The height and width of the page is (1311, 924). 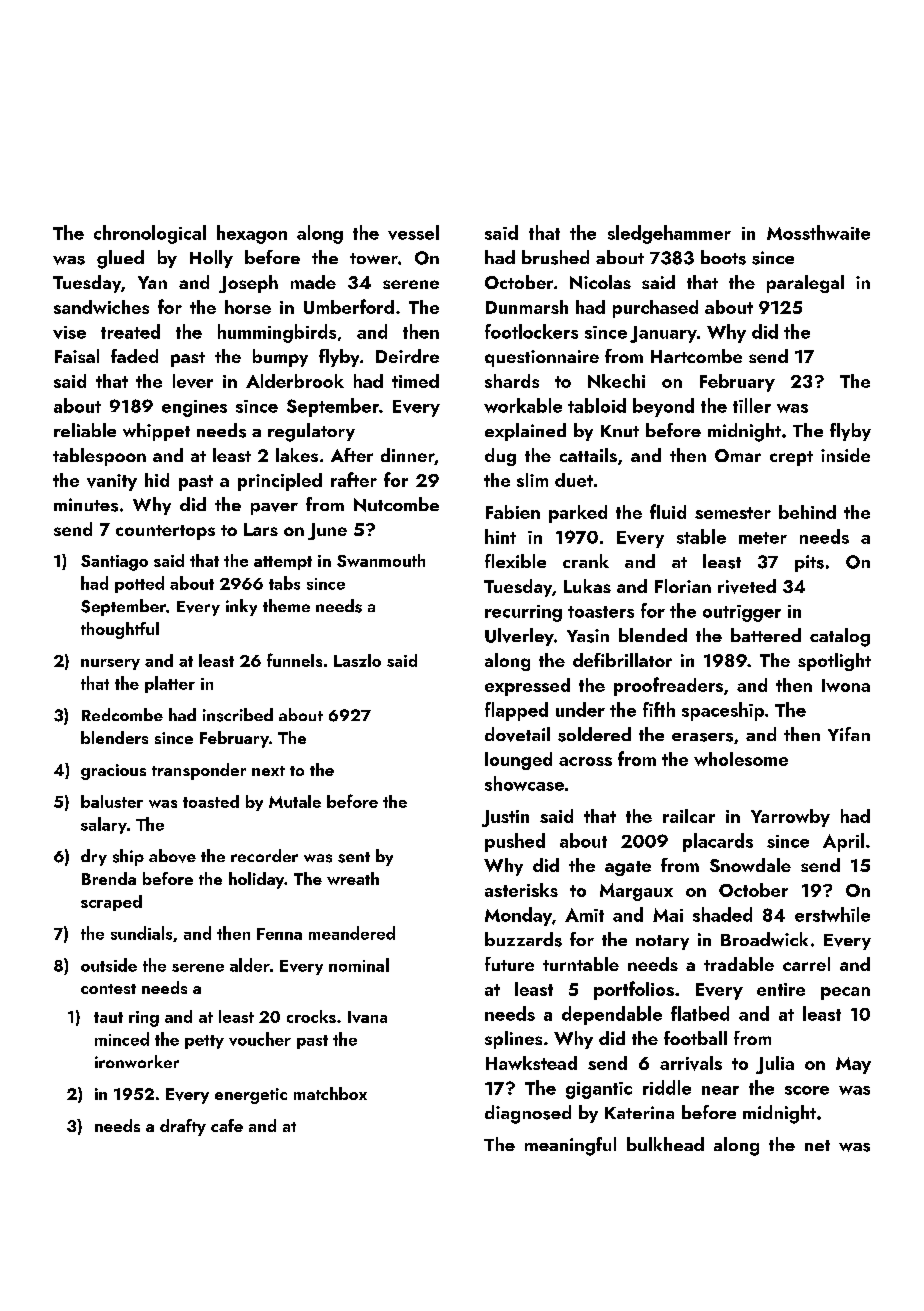 What do you see at coordinates (311, 1016) in the page?
I see `crocks` at bounding box center [311, 1016].
